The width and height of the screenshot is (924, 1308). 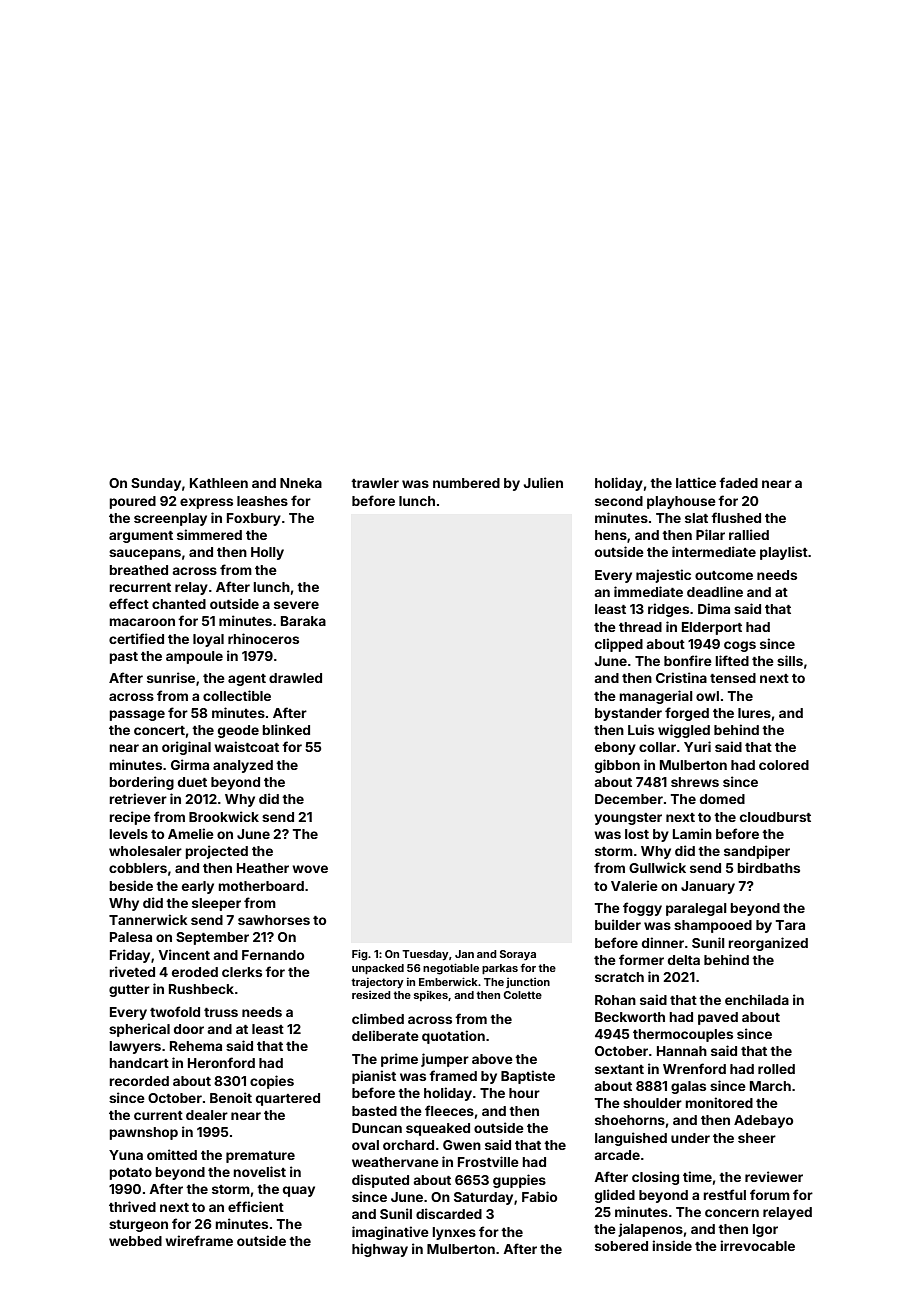 I want to click on basted, so click(x=374, y=1111).
